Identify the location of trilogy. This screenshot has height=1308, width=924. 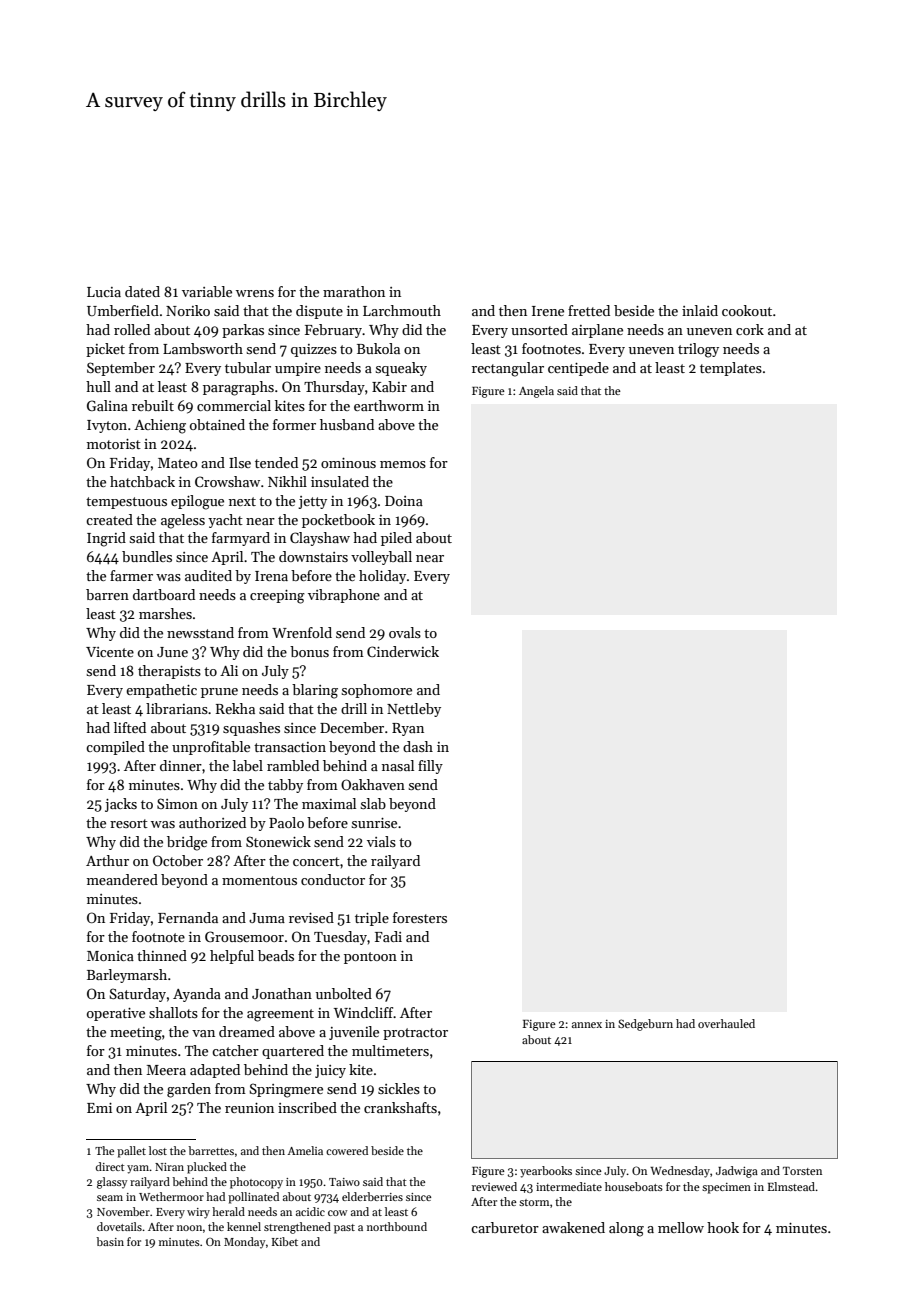
(698, 350).
